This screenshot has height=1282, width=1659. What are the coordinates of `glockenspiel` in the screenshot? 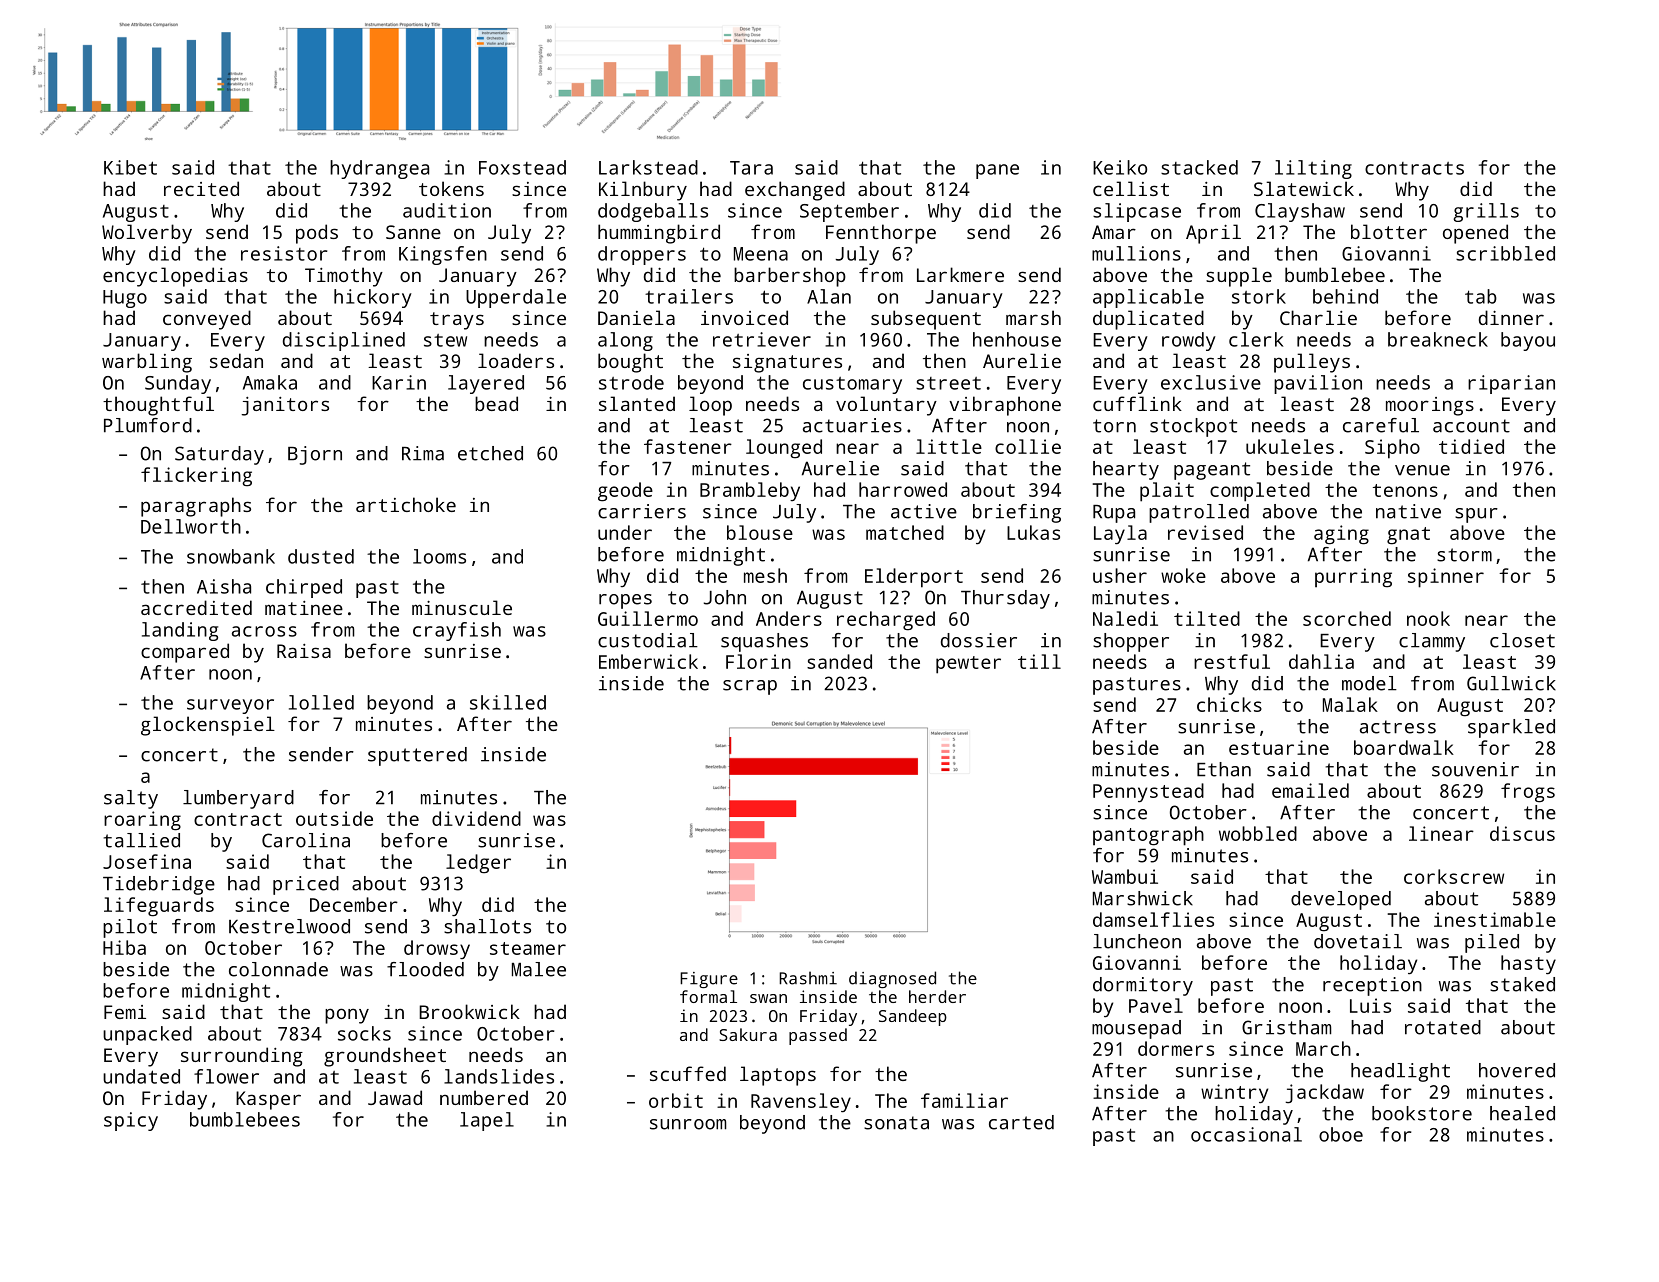 It's located at (208, 726).
